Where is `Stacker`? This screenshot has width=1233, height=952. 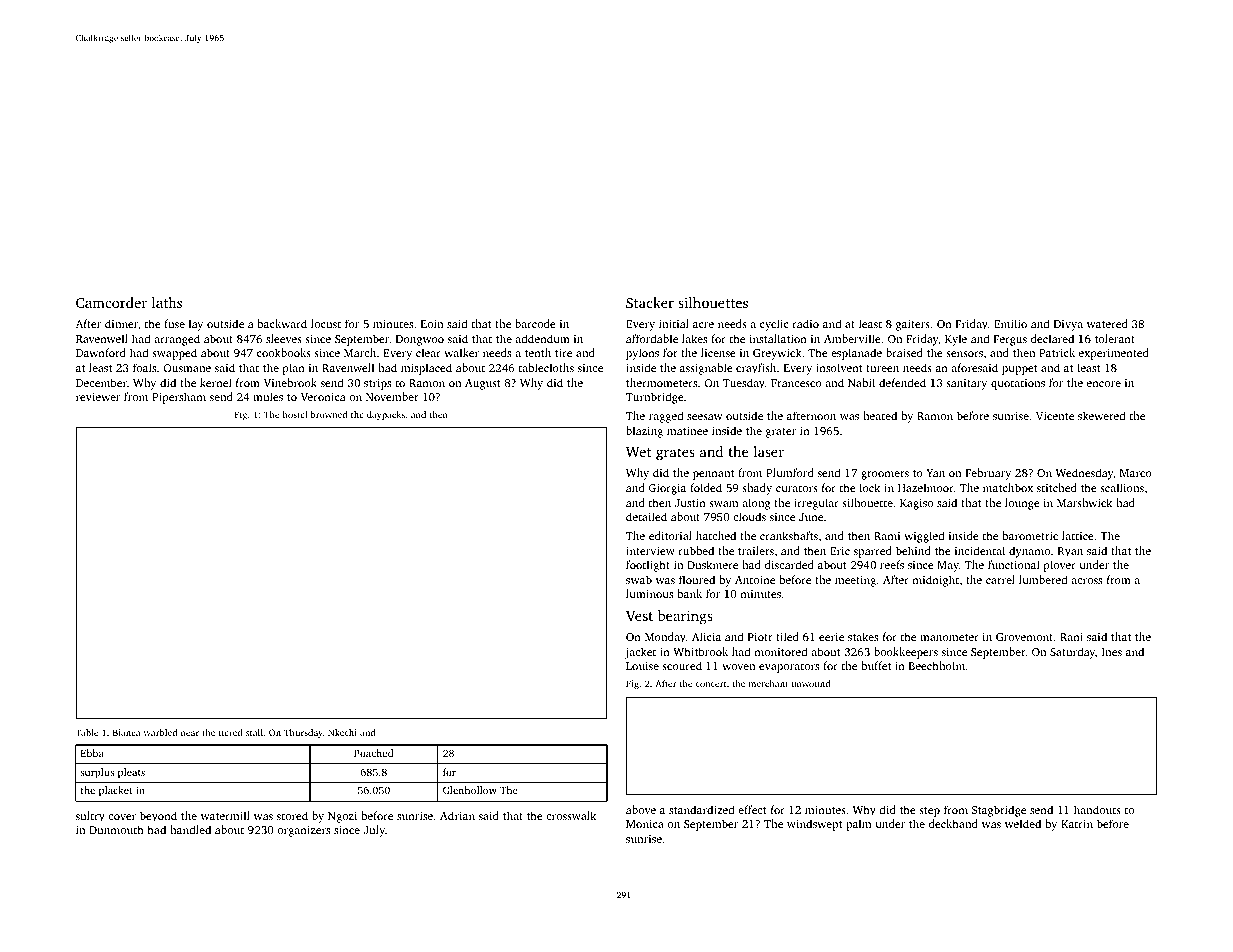
Stacker is located at coordinates (650, 302).
